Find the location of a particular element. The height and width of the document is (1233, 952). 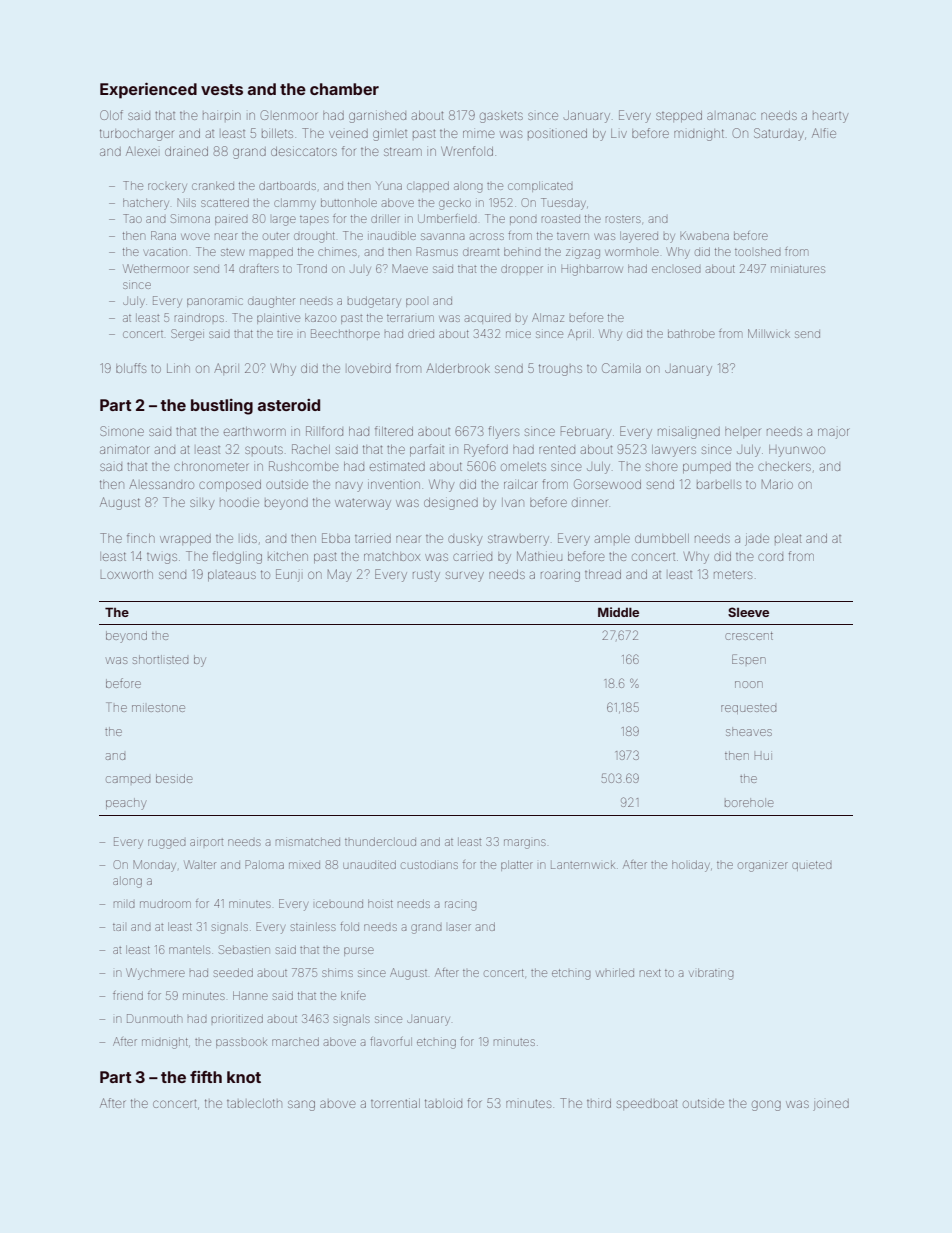

borehole is located at coordinates (749, 803).
